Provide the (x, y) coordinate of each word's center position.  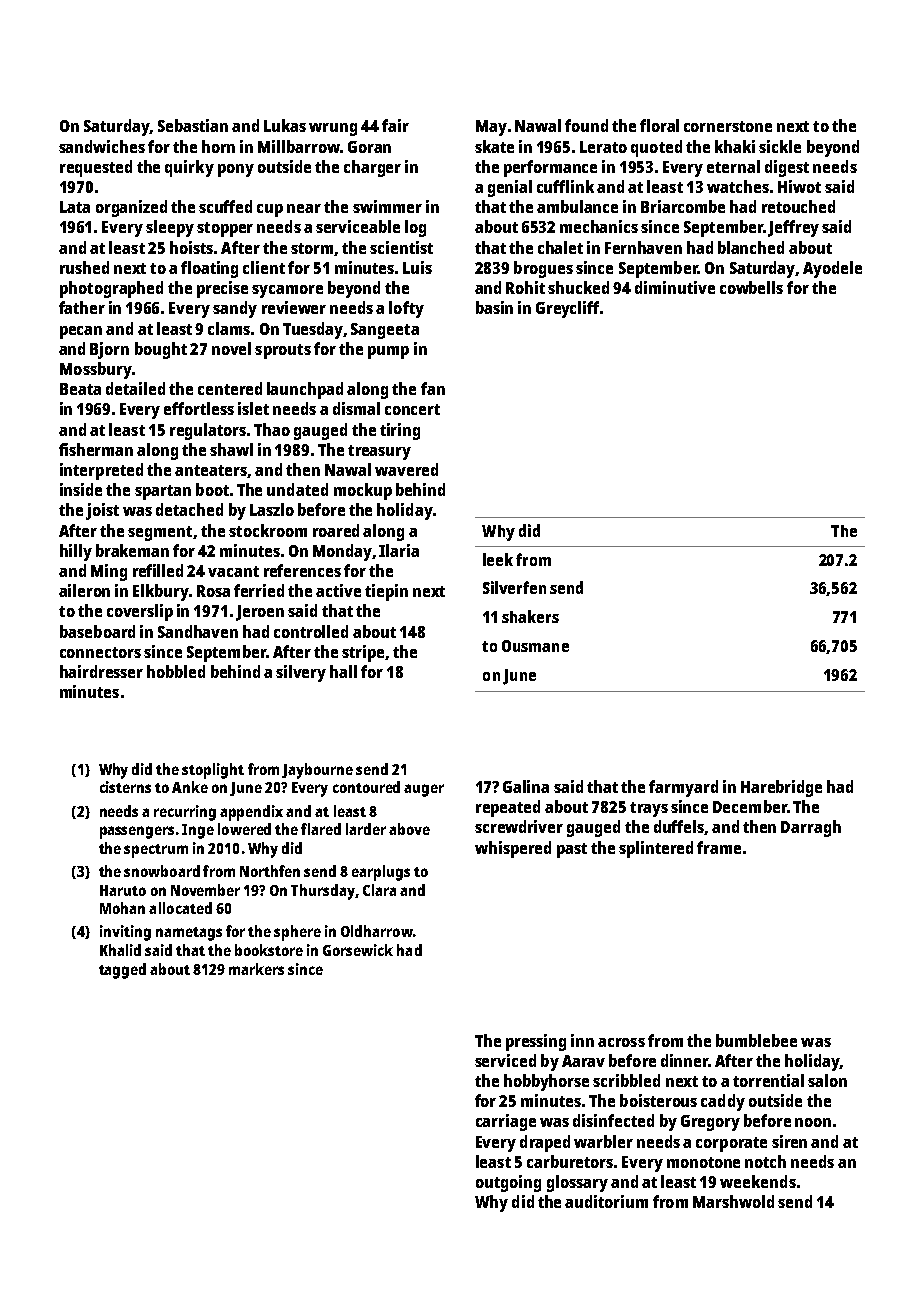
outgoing (508, 1183)
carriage (506, 1122)
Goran (369, 147)
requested (96, 168)
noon (813, 1122)
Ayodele (832, 269)
